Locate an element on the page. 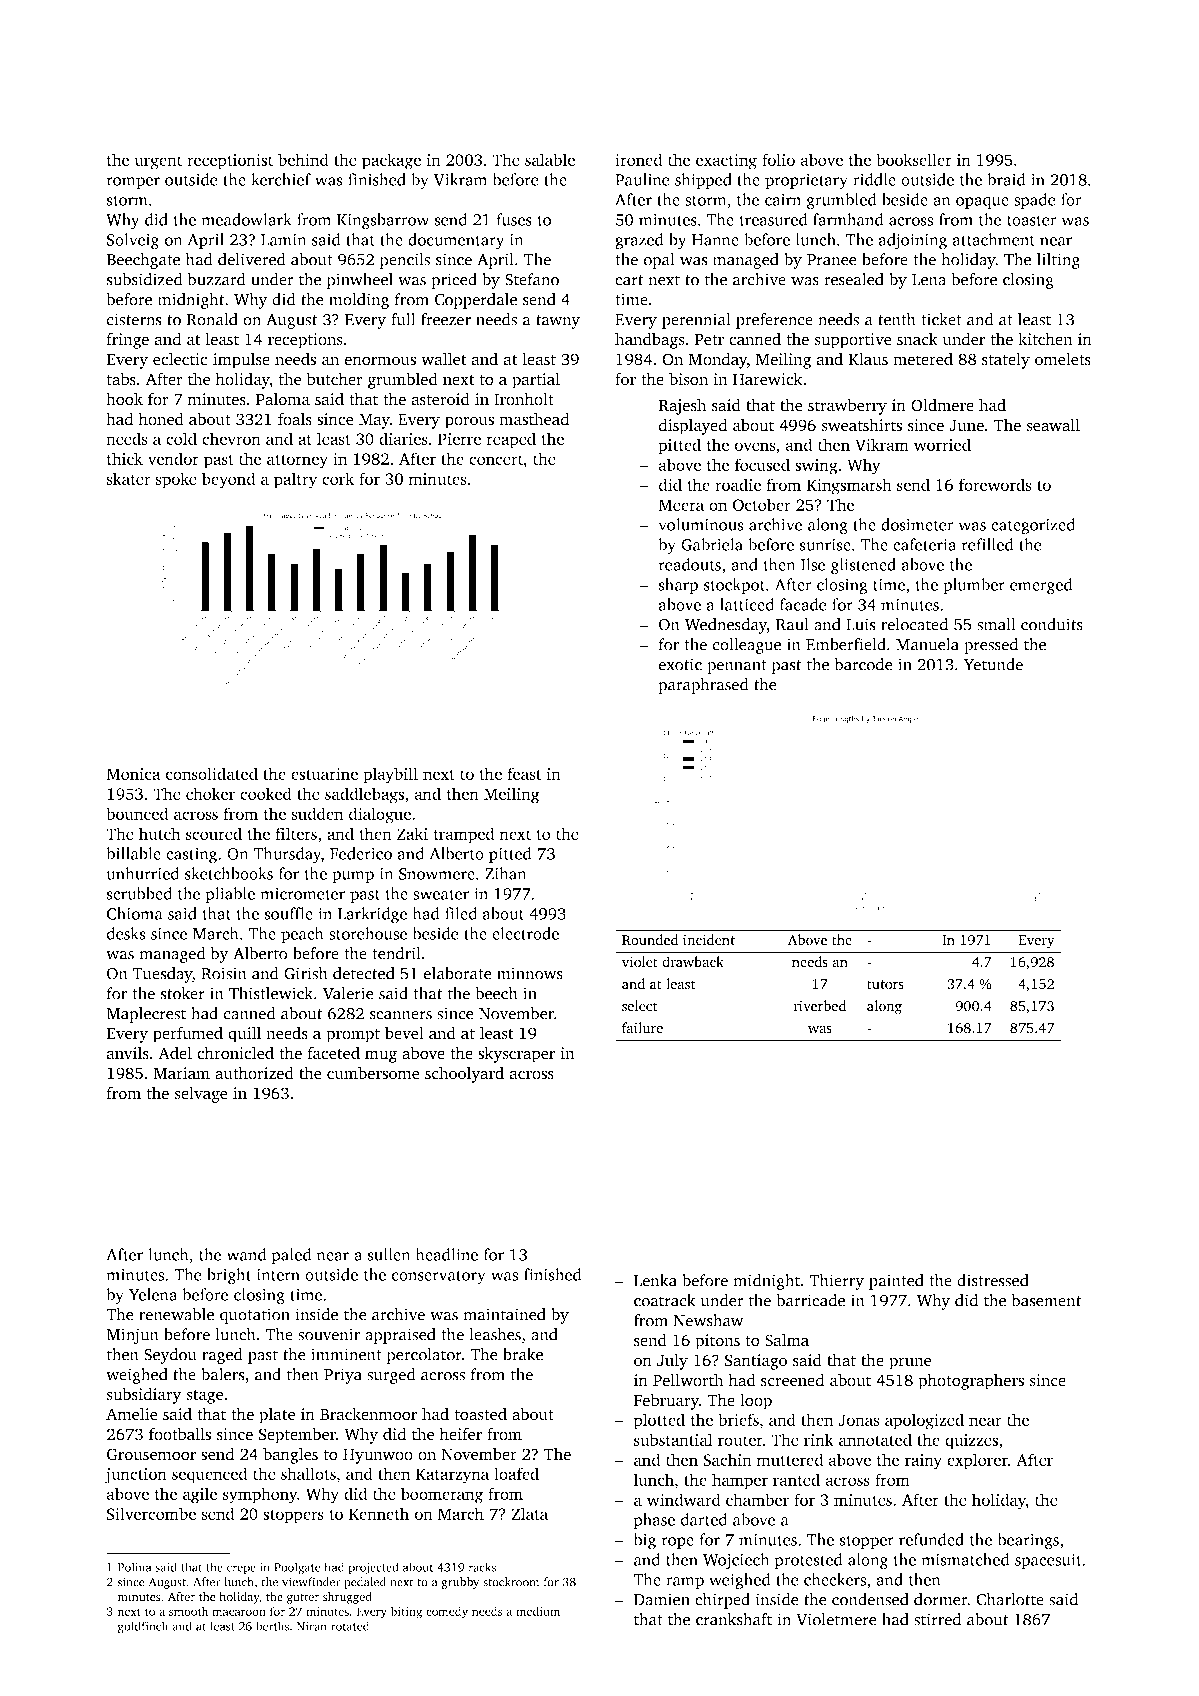  bookseller is located at coordinates (914, 159).
